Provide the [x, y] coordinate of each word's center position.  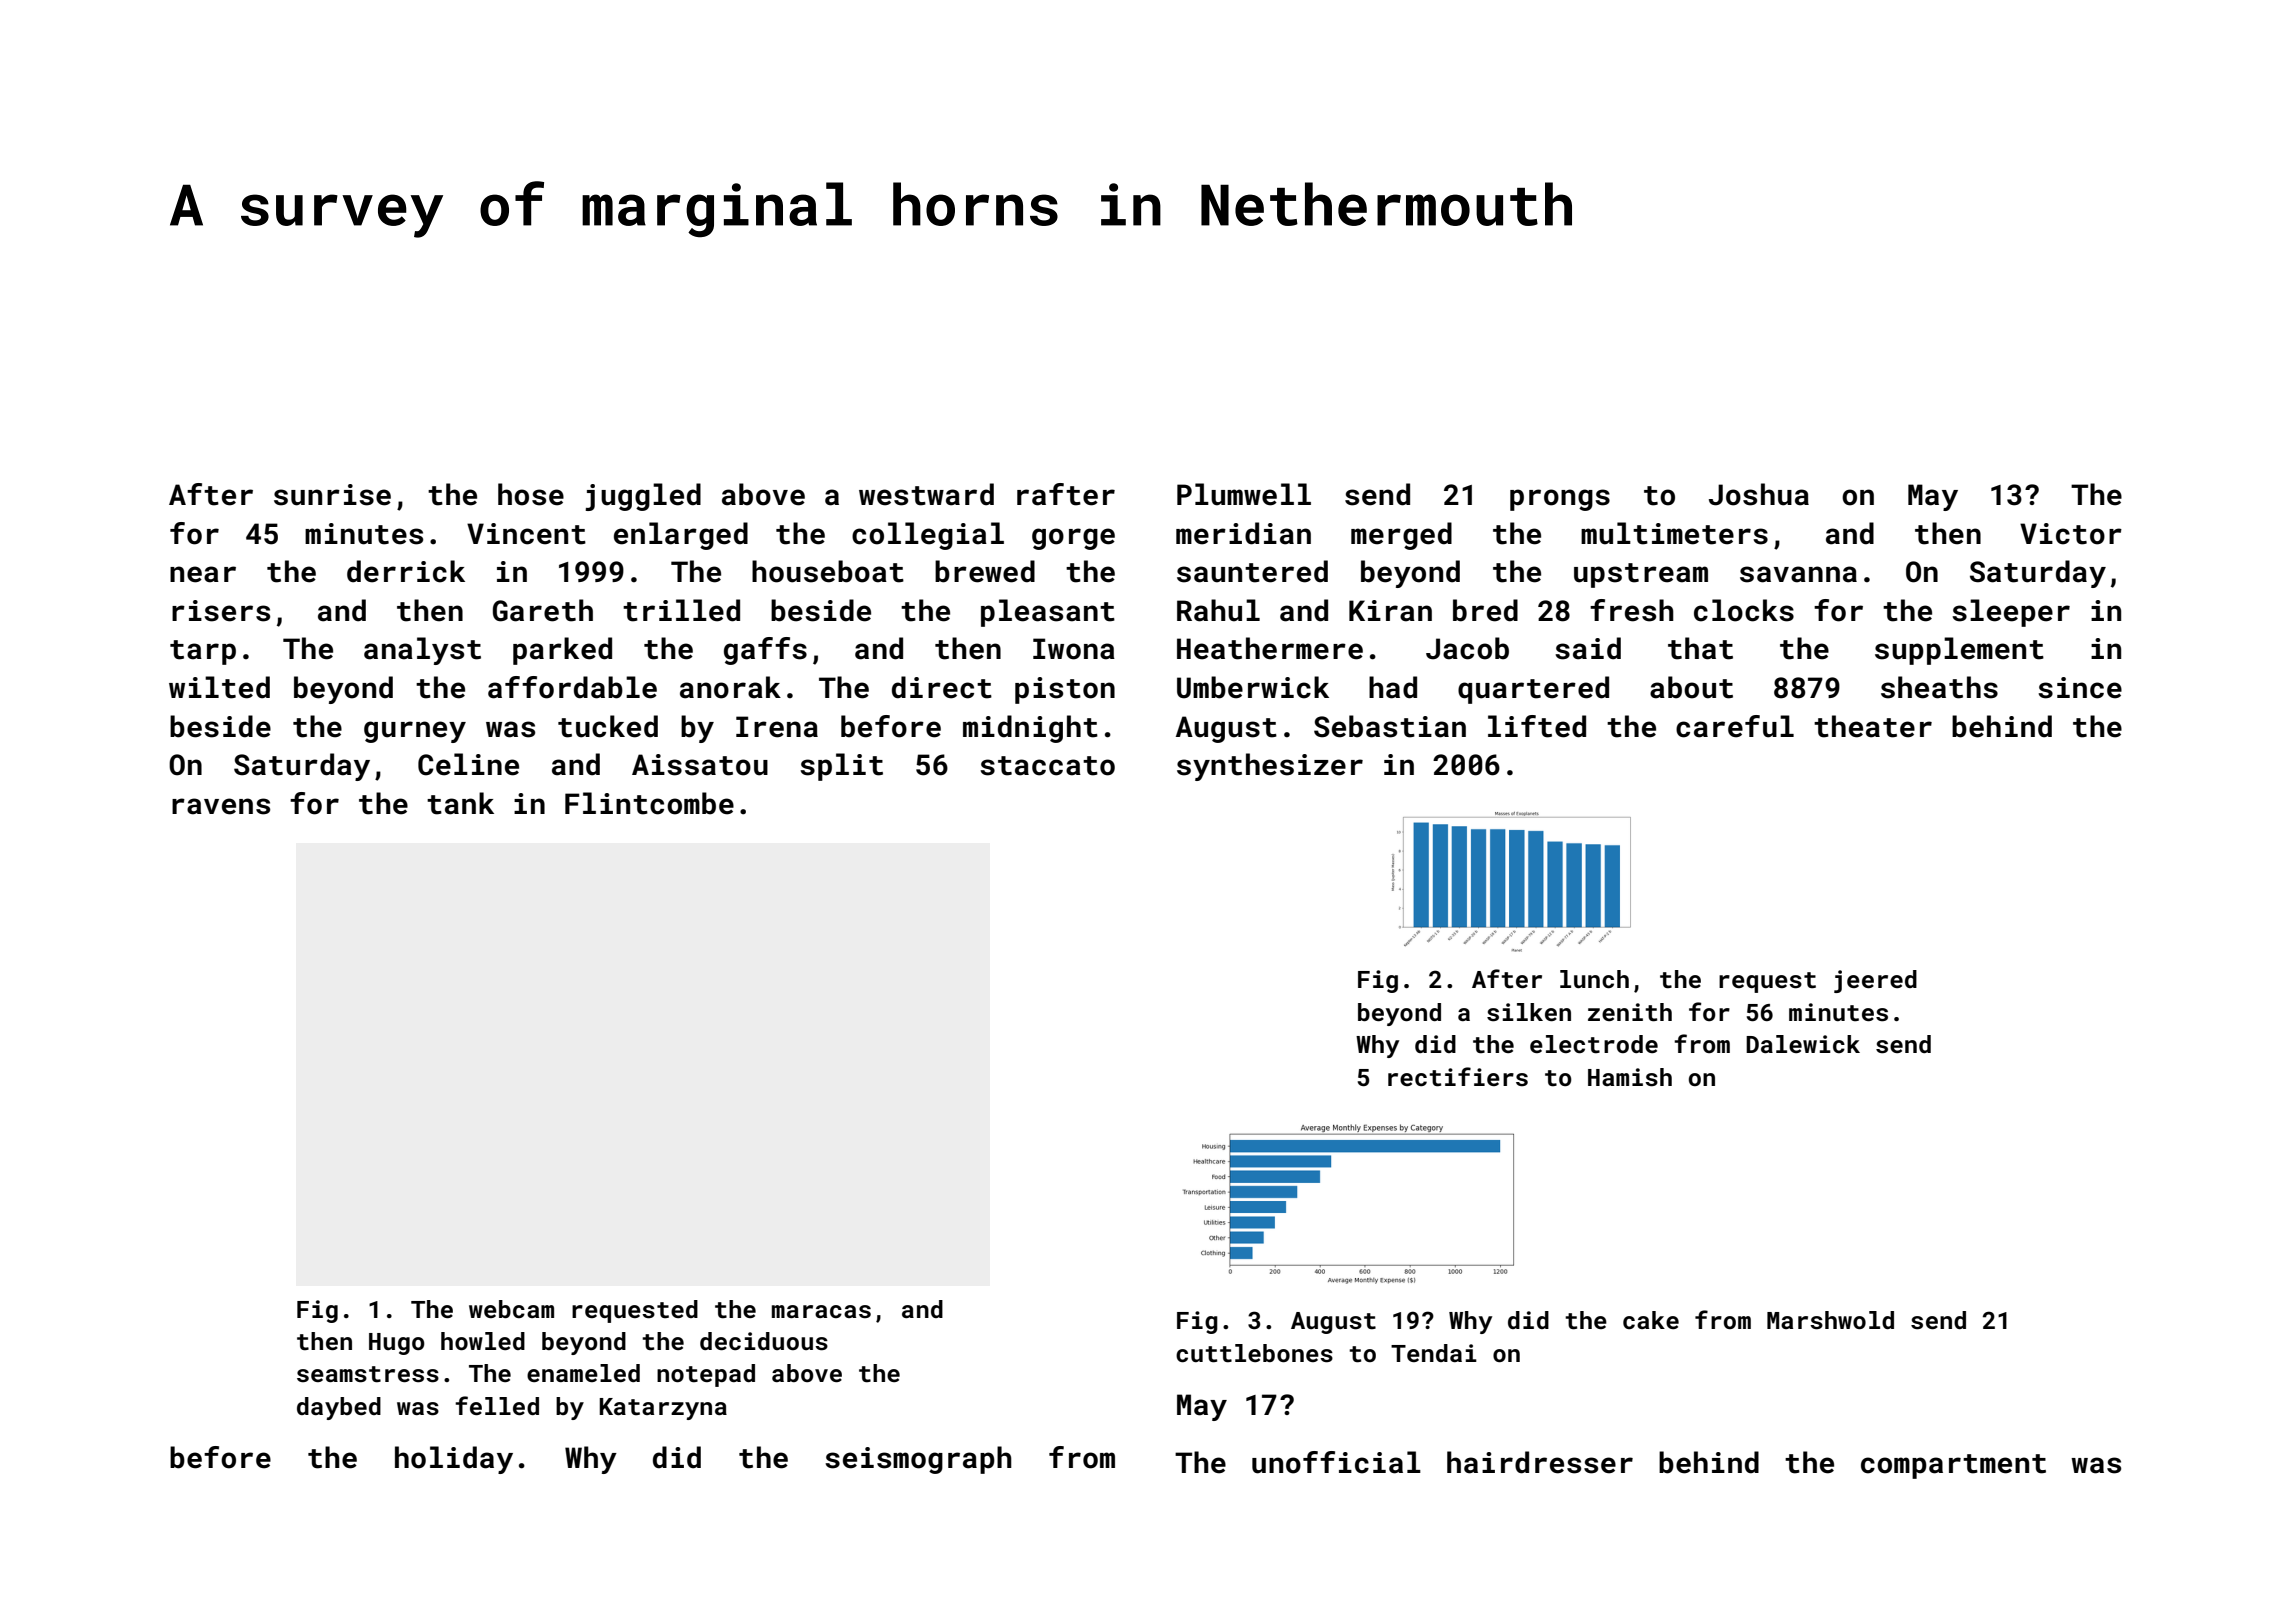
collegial [928, 536]
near [203, 574]
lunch [1594, 979]
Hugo [397, 1344]
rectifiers [1458, 1077]
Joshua [1759, 494]
